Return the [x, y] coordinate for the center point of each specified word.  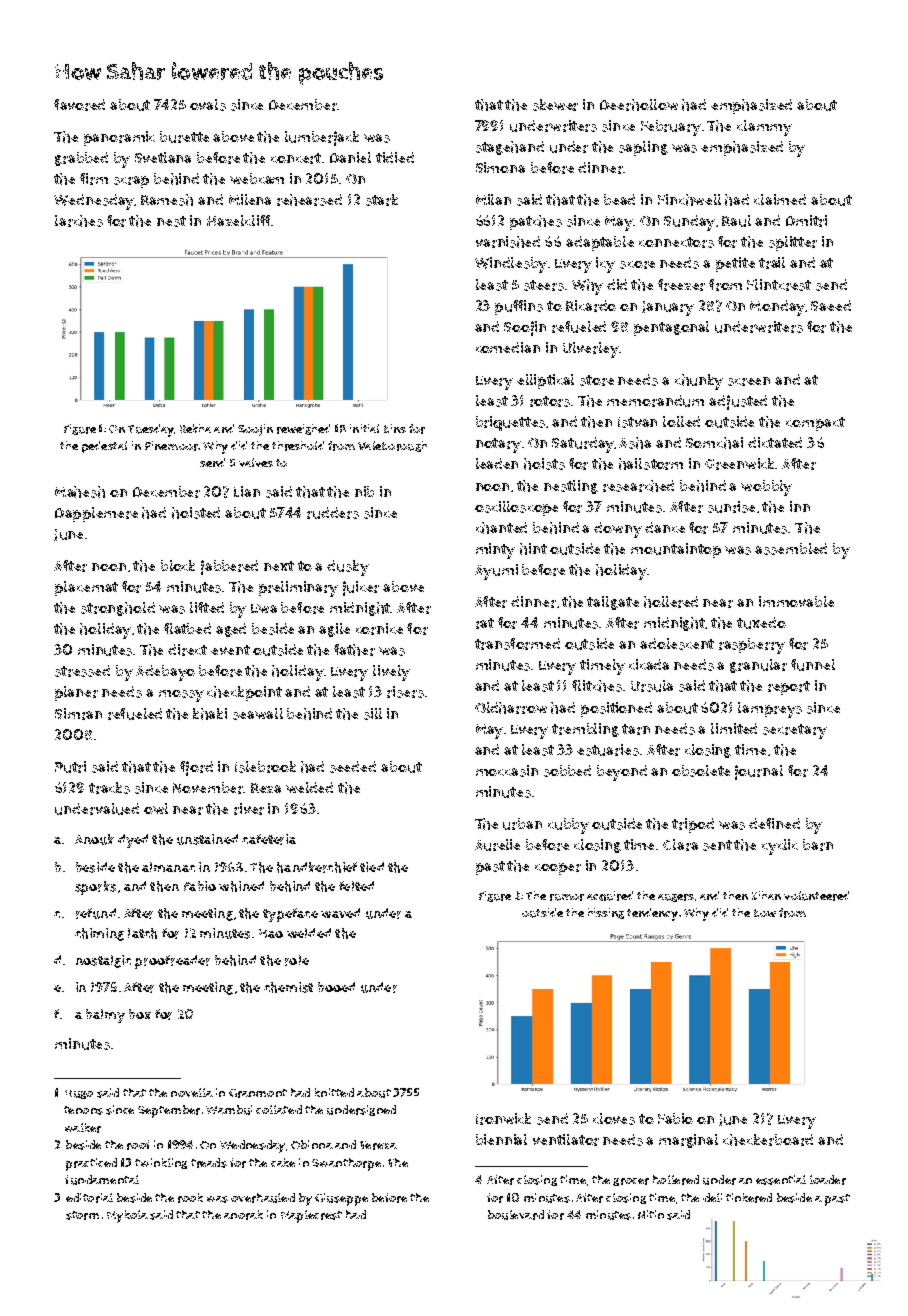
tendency [652, 914]
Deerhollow [639, 105]
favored [79, 105]
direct [187, 650]
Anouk [94, 839]
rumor [567, 897]
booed [336, 987]
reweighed [303, 429]
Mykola [127, 1216]
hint [533, 549]
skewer [555, 105]
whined [241, 886]
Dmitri [806, 221]
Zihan [766, 895]
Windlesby [511, 265]
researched [638, 486]
